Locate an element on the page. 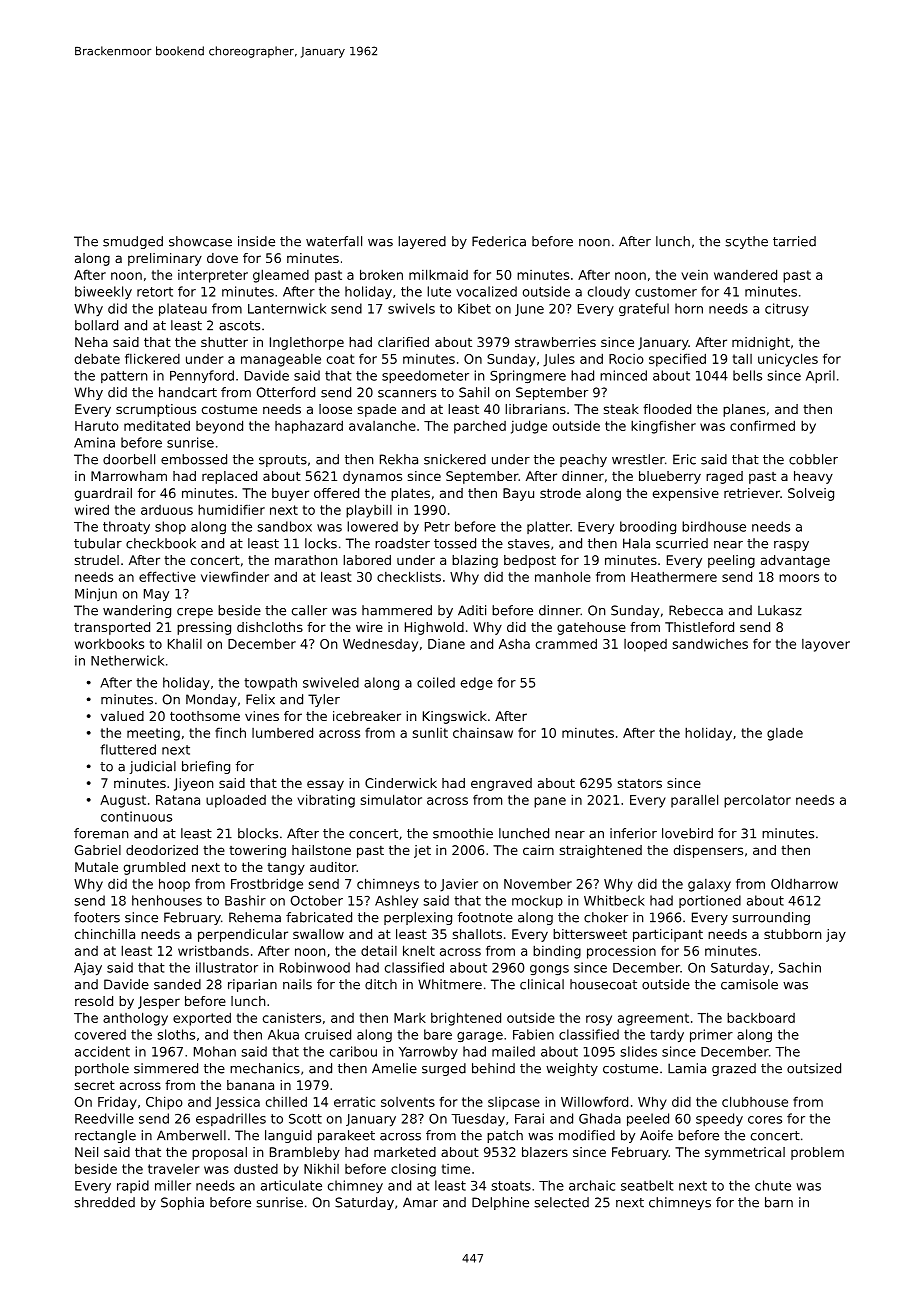 The height and width of the image is (1308, 924). scanners is located at coordinates (407, 394).
